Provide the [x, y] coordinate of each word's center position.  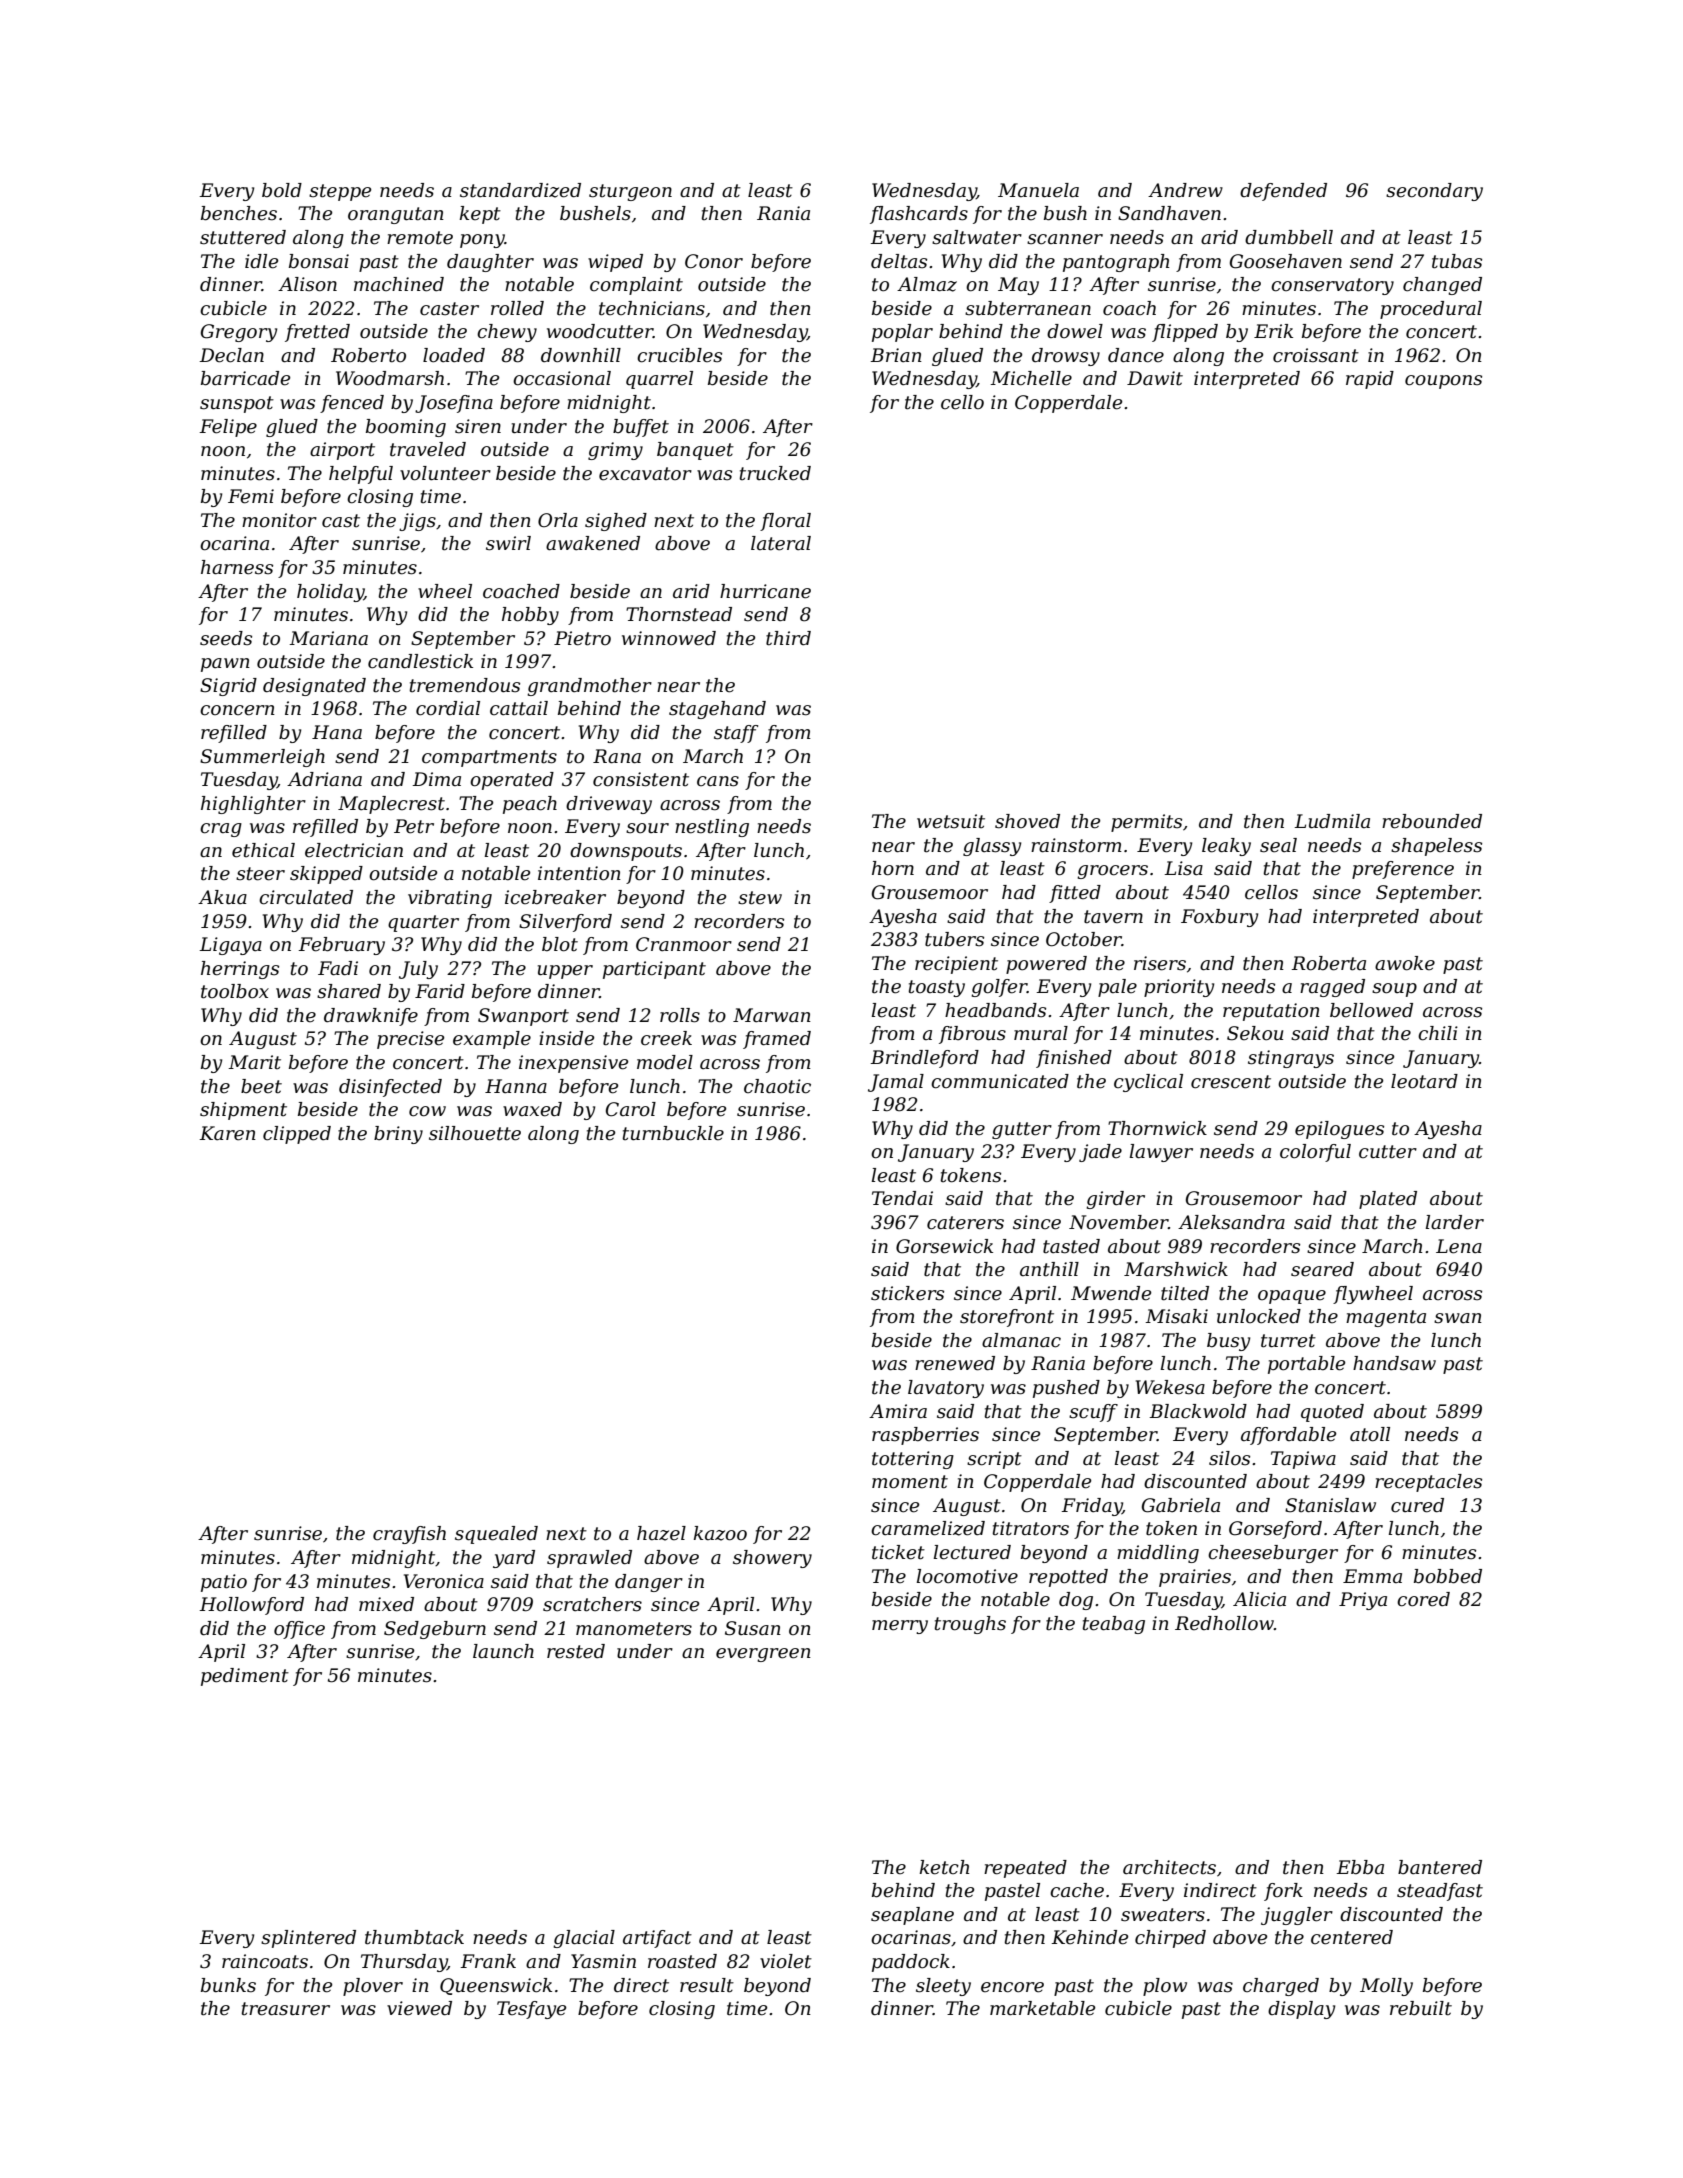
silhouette [475, 1133]
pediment [245, 1677]
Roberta [1328, 963]
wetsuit [951, 821]
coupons [1443, 382]
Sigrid [228, 687]
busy [1228, 1342]
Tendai [902, 1198]
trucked [775, 473]
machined [399, 284]
